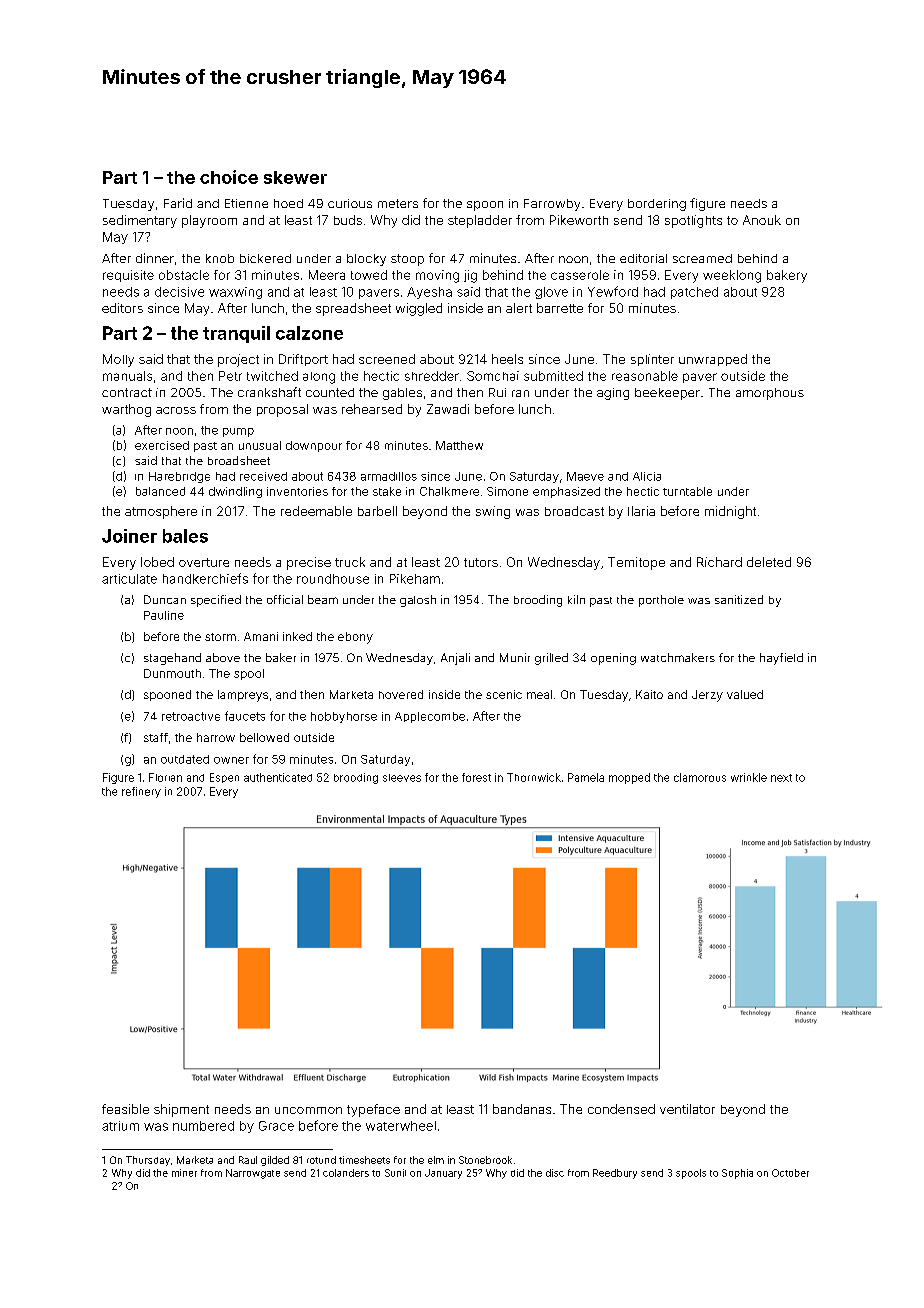 Image resolution: width=924 pixels, height=1308 pixels. I want to click on meters, so click(398, 203).
